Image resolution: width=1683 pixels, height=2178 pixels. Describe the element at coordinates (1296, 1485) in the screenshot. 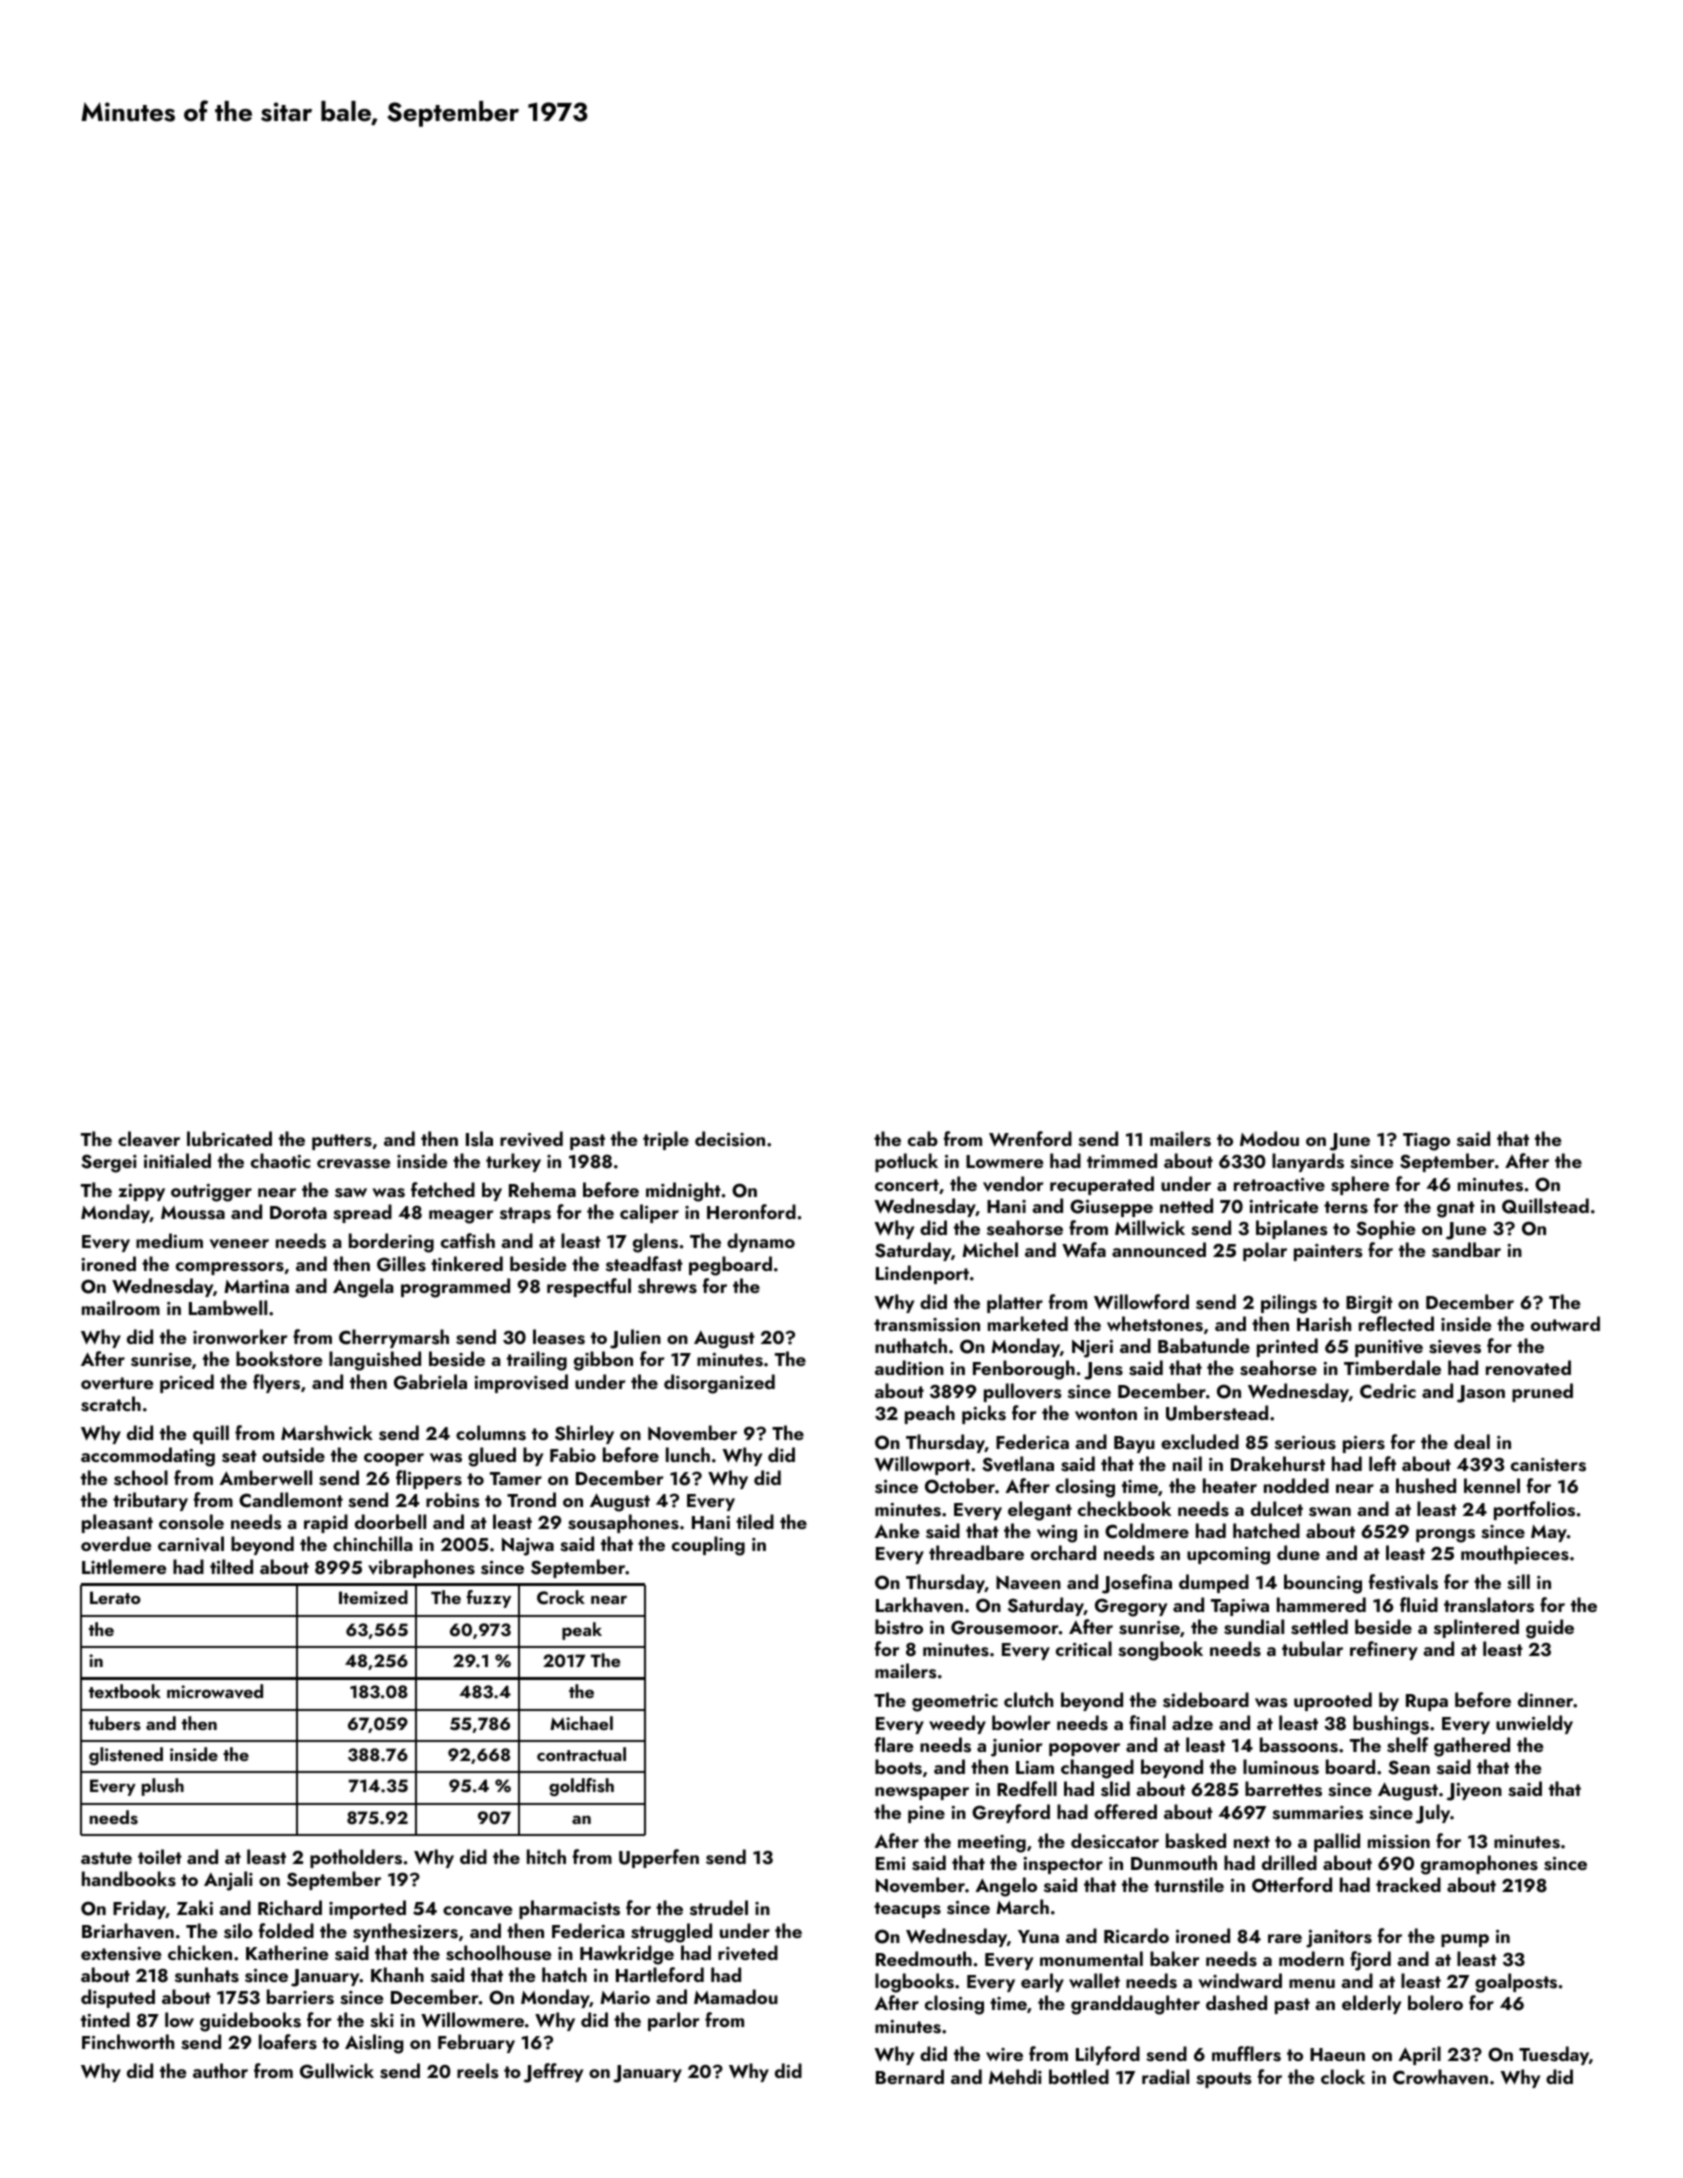

I see `nodded` at that location.
